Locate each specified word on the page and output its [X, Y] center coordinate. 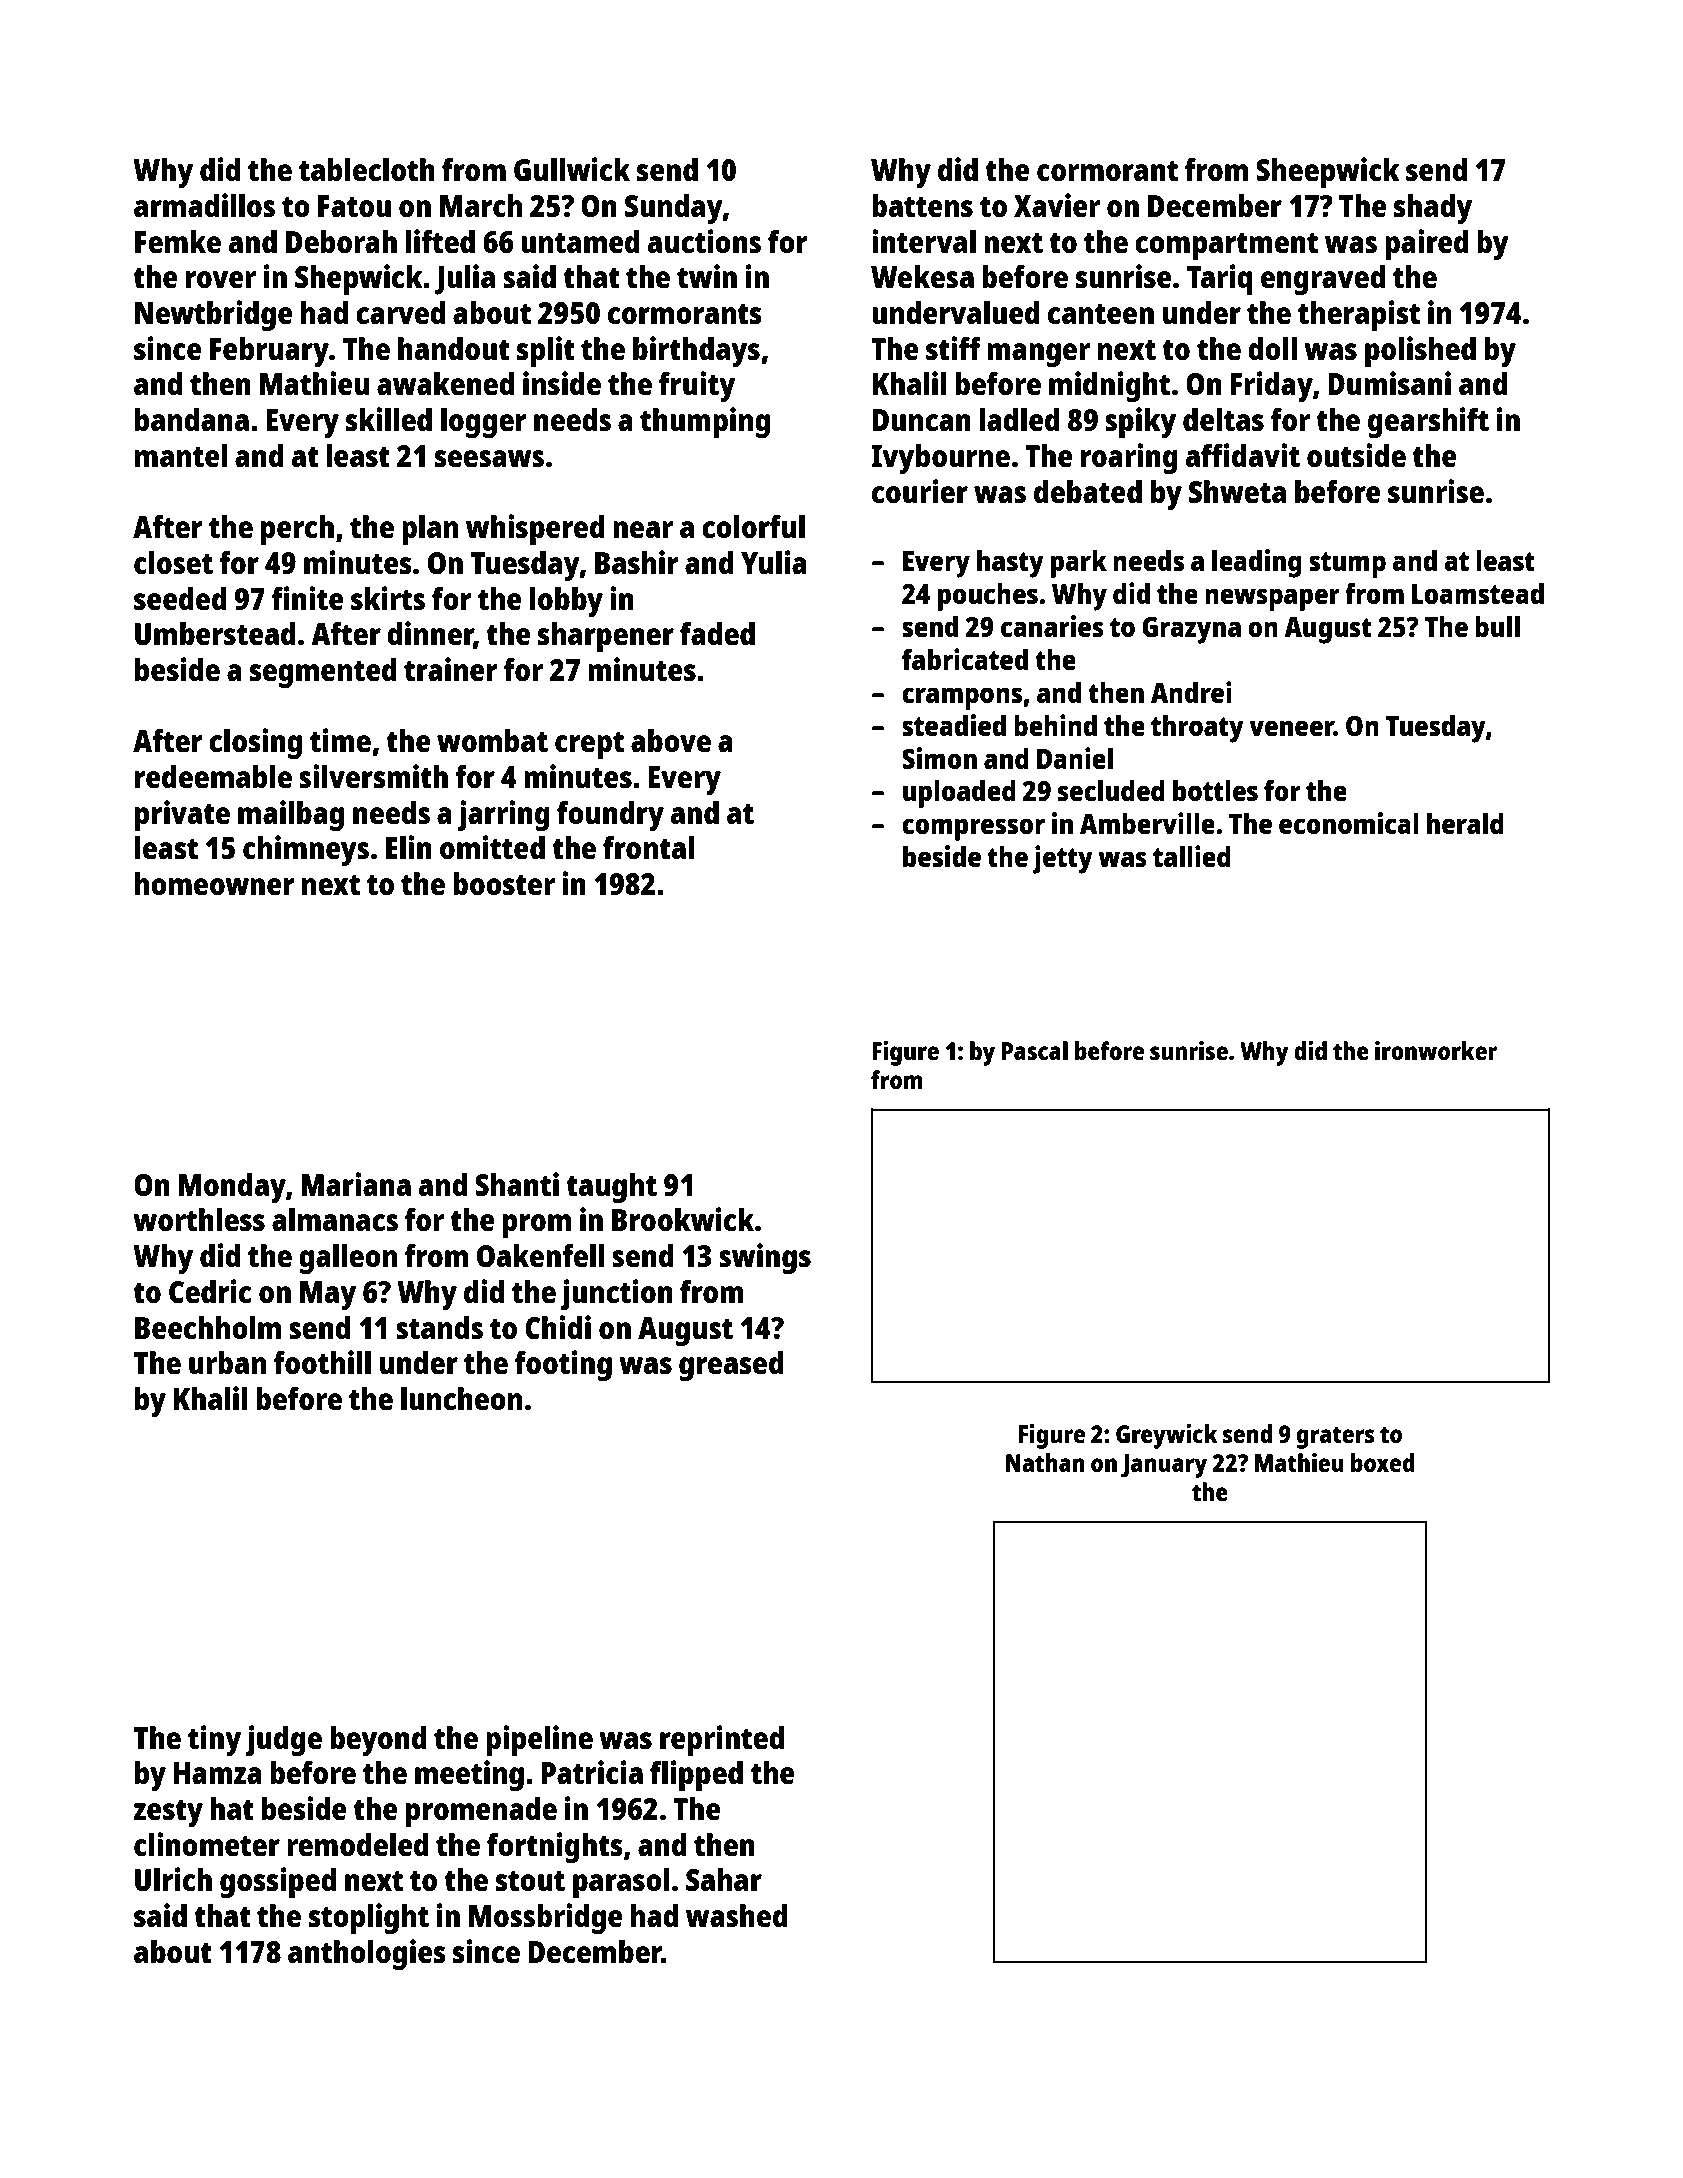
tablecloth [367, 170]
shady [1433, 209]
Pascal [1035, 1050]
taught [611, 1188]
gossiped [278, 1882]
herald [1465, 823]
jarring [503, 815]
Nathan [1045, 1462]
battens [922, 206]
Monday [232, 1188]
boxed [1383, 1462]
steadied [954, 725]
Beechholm [208, 1327]
